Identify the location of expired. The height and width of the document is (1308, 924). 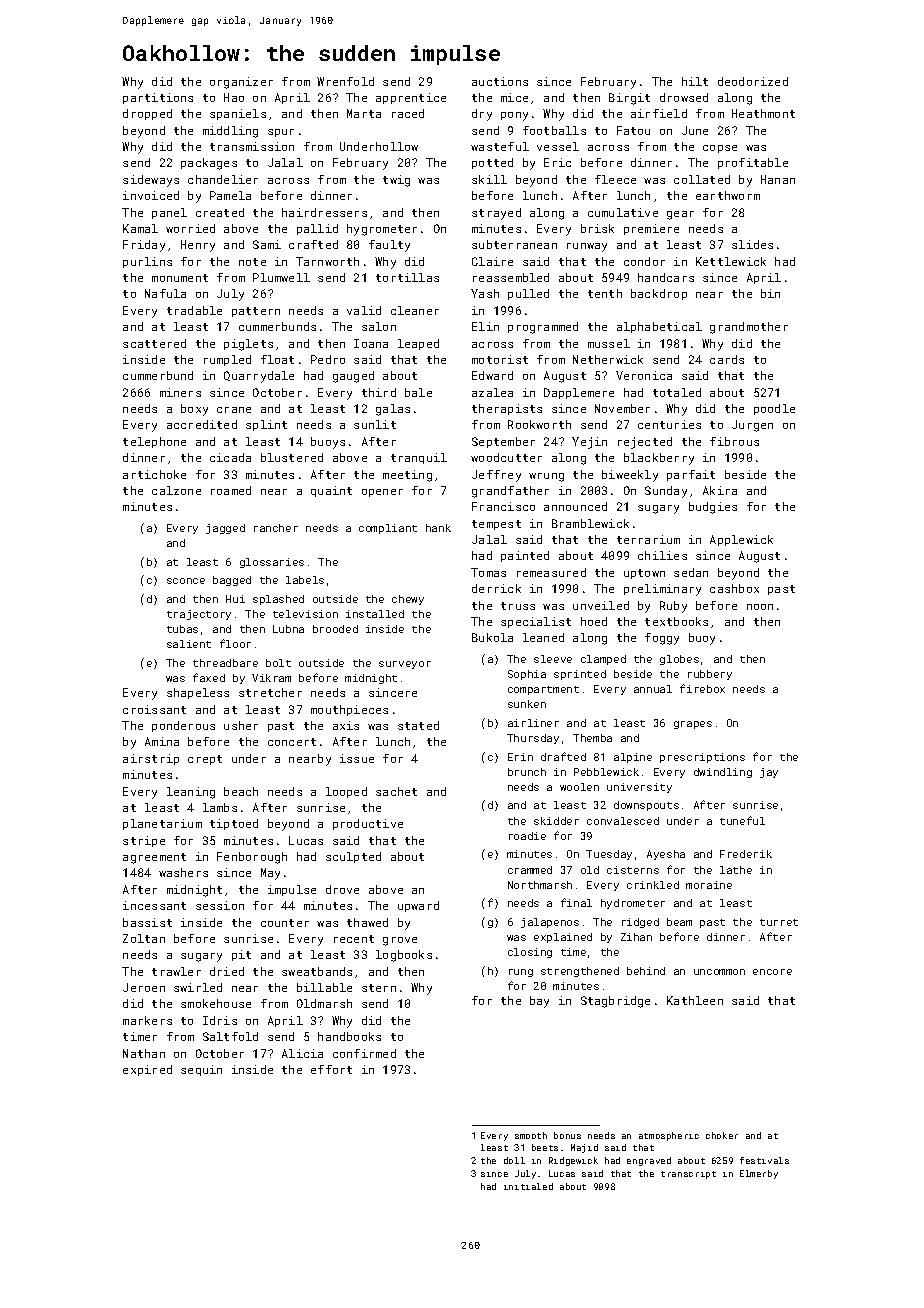
(147, 1070).
